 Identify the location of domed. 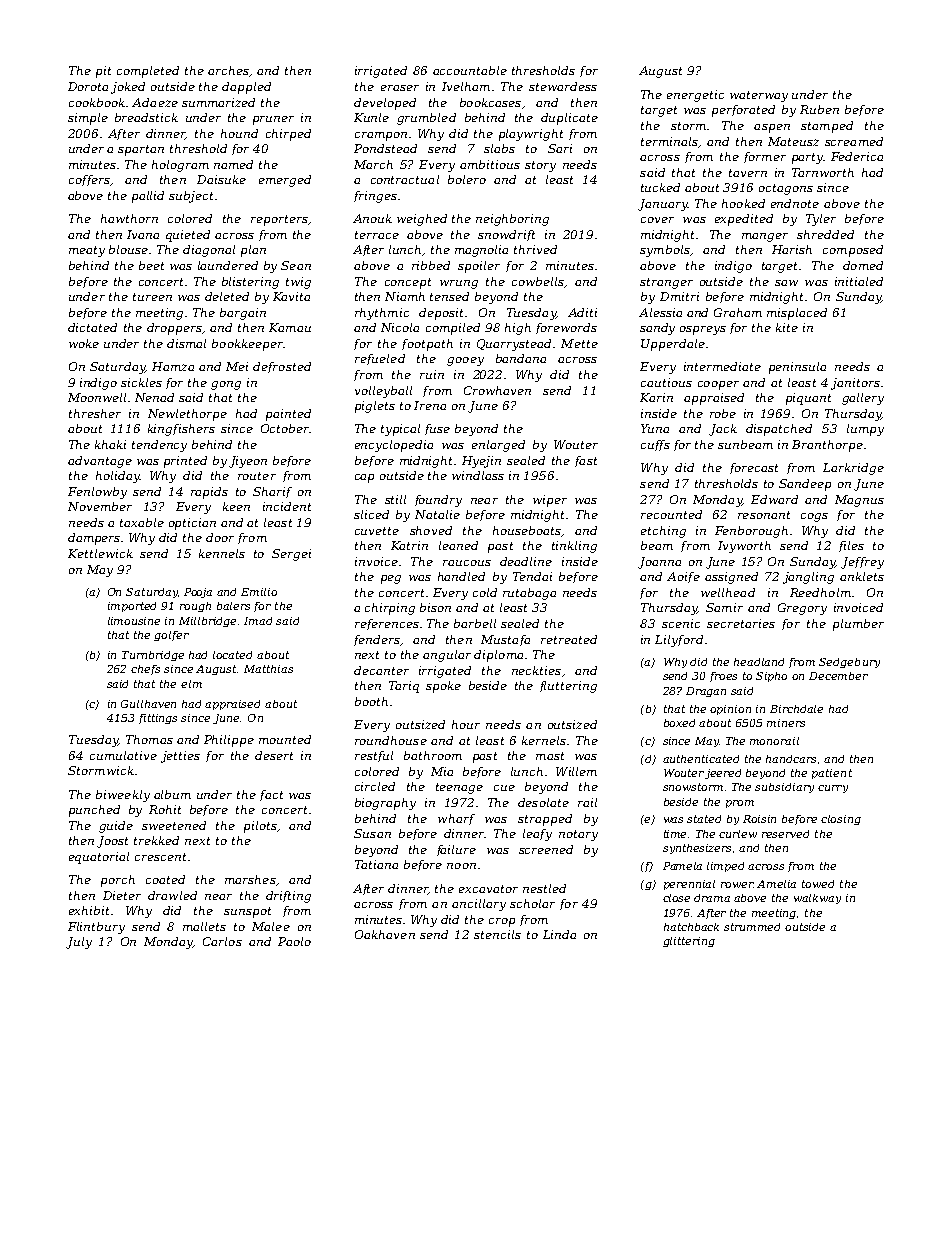
(863, 265).
